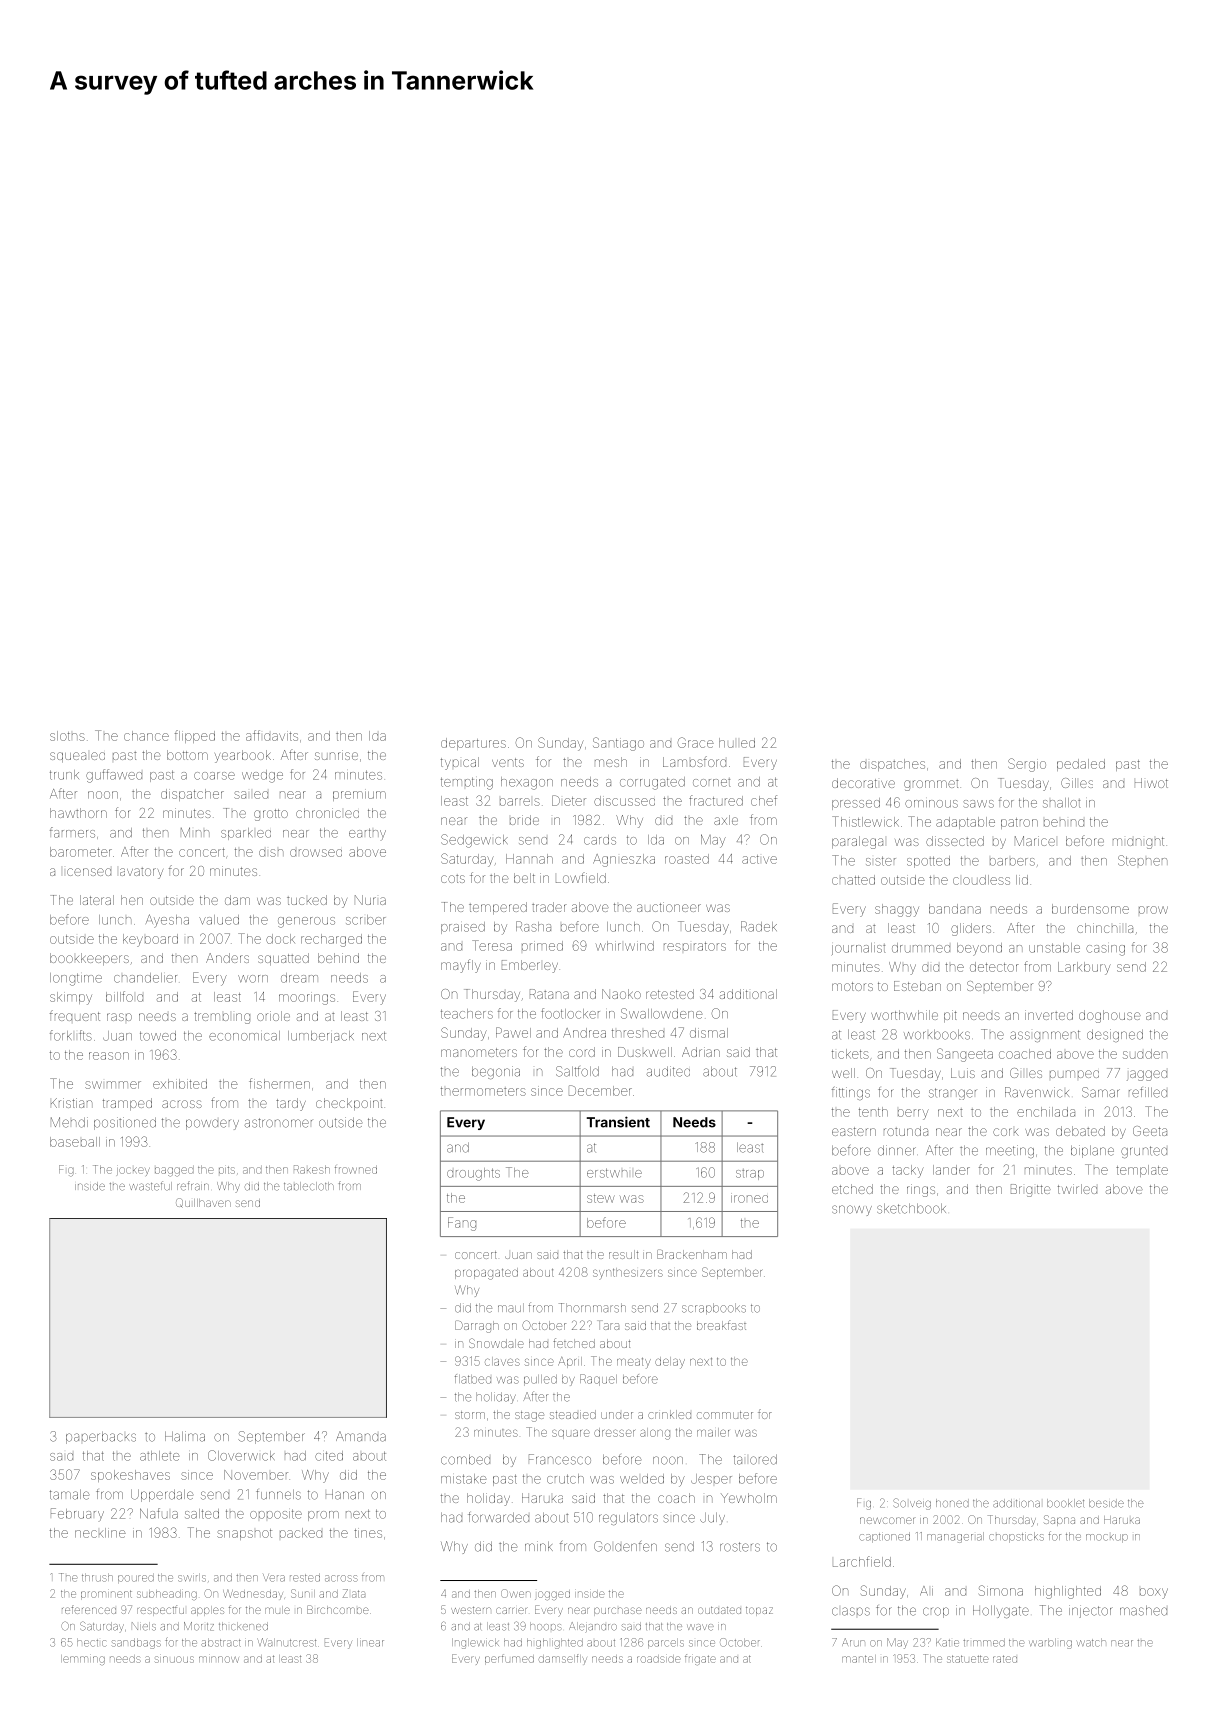 The height and width of the screenshot is (1722, 1218). I want to click on roasted, so click(687, 859).
